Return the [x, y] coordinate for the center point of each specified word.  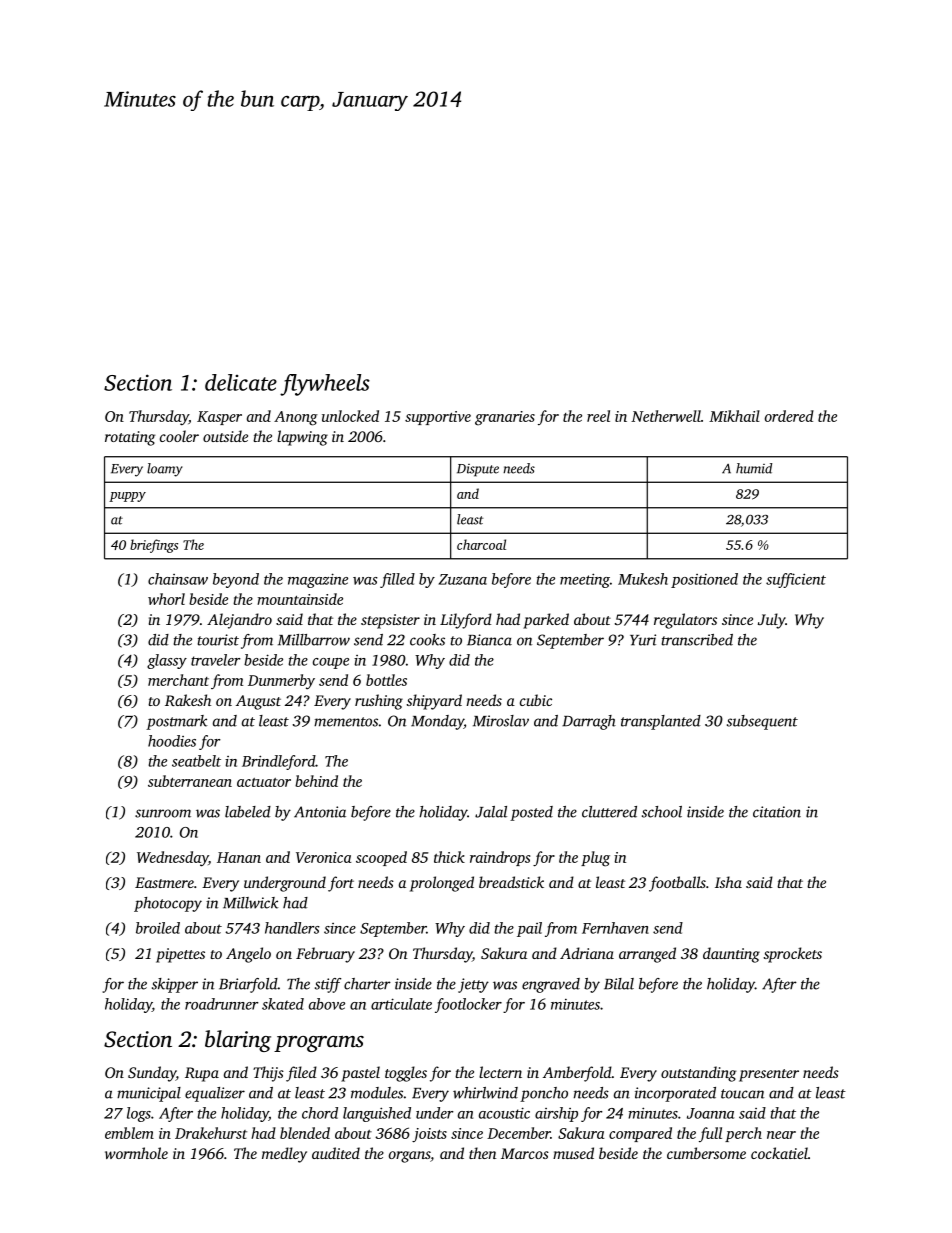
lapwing [302, 438]
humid [754, 468]
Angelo [248, 955]
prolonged [442, 884]
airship [556, 1114]
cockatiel [779, 1153]
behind [316, 781]
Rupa [202, 1074]
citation [777, 812]
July [771, 621]
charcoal [481, 544]
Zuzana [462, 579]
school [662, 812]
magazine [318, 580]
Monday [437, 722]
